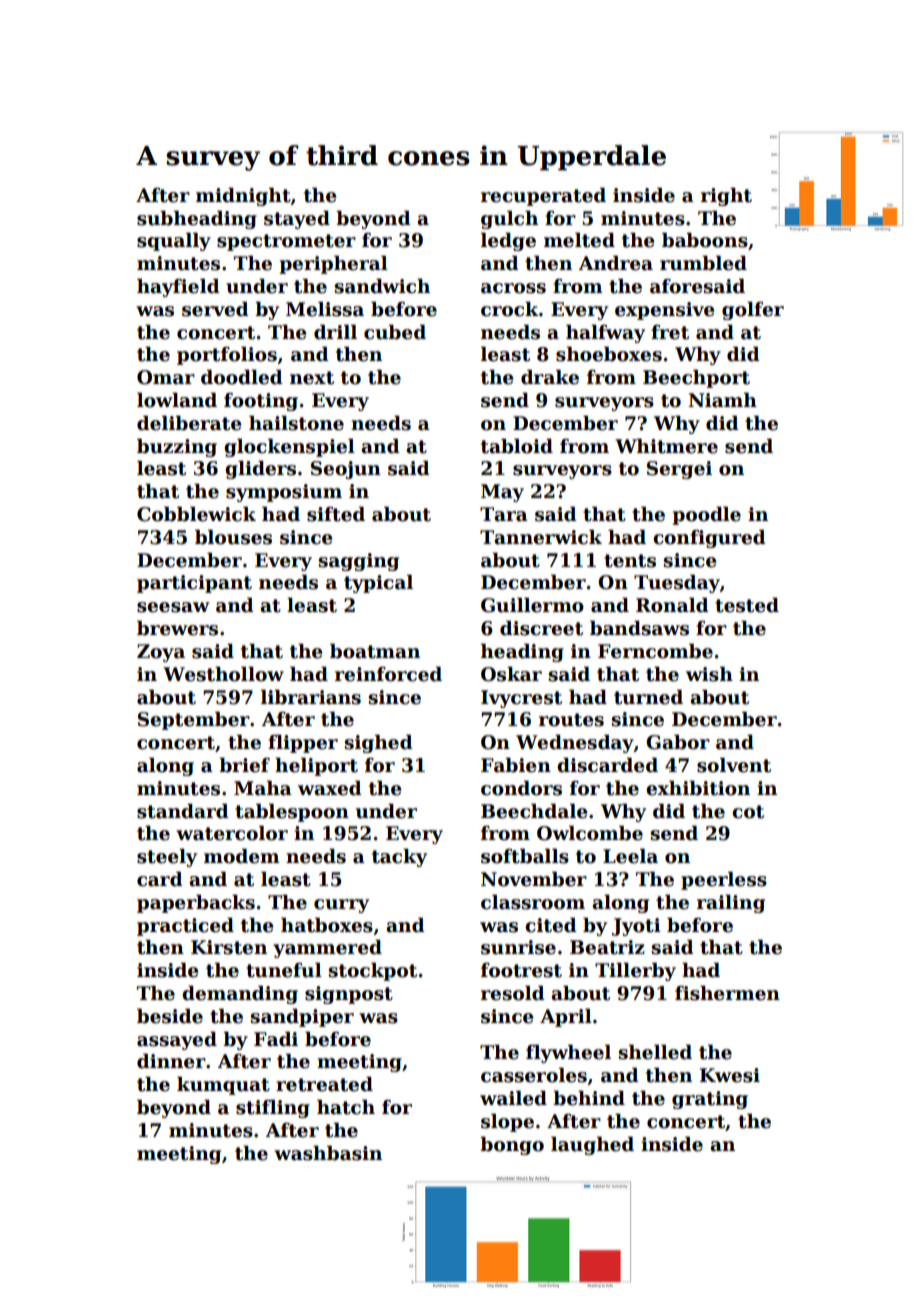 Image resolution: width=924 pixels, height=1314 pixels. I want to click on Gabor, so click(678, 742).
